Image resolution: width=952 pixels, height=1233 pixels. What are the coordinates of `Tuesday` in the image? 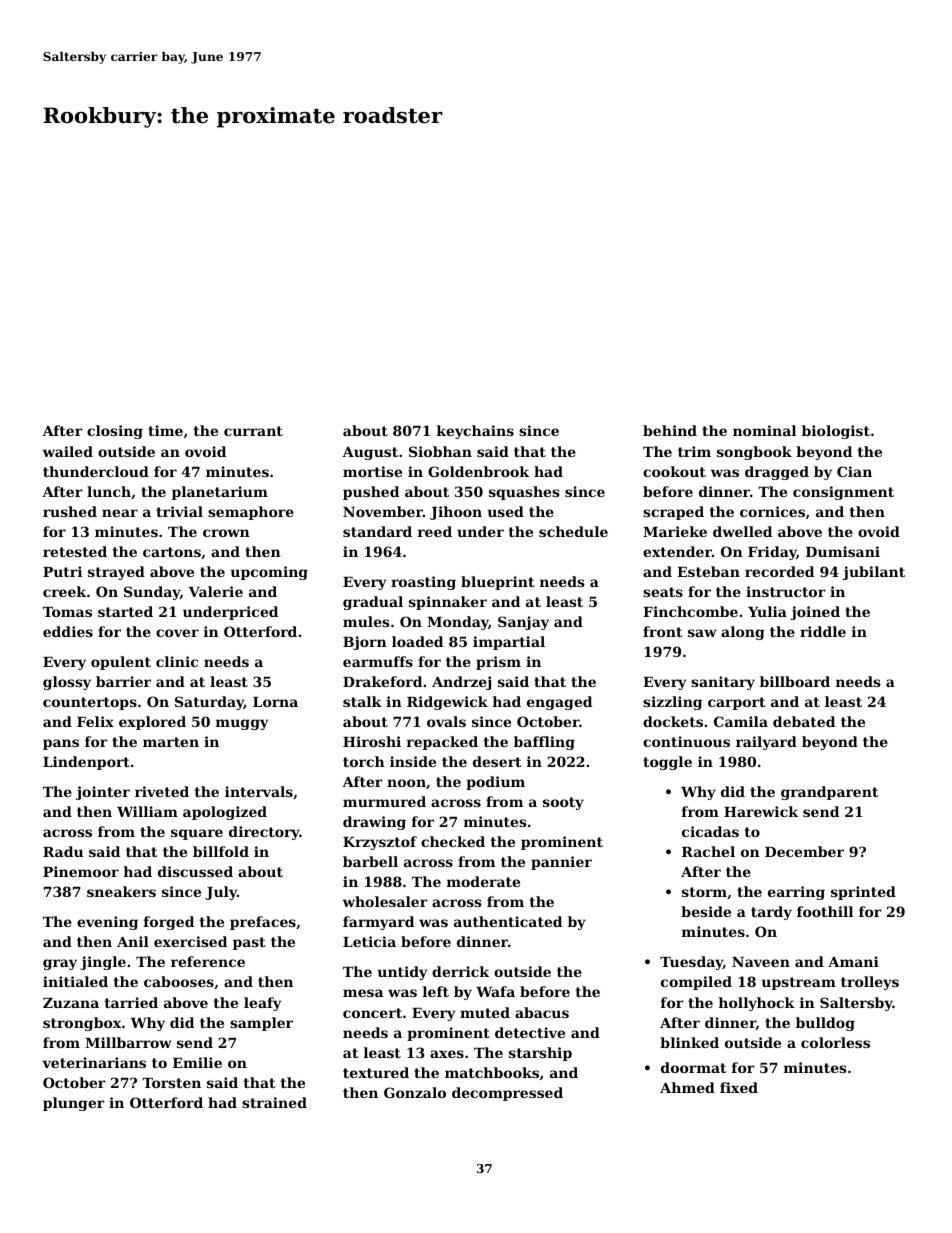 It's located at (691, 963).
